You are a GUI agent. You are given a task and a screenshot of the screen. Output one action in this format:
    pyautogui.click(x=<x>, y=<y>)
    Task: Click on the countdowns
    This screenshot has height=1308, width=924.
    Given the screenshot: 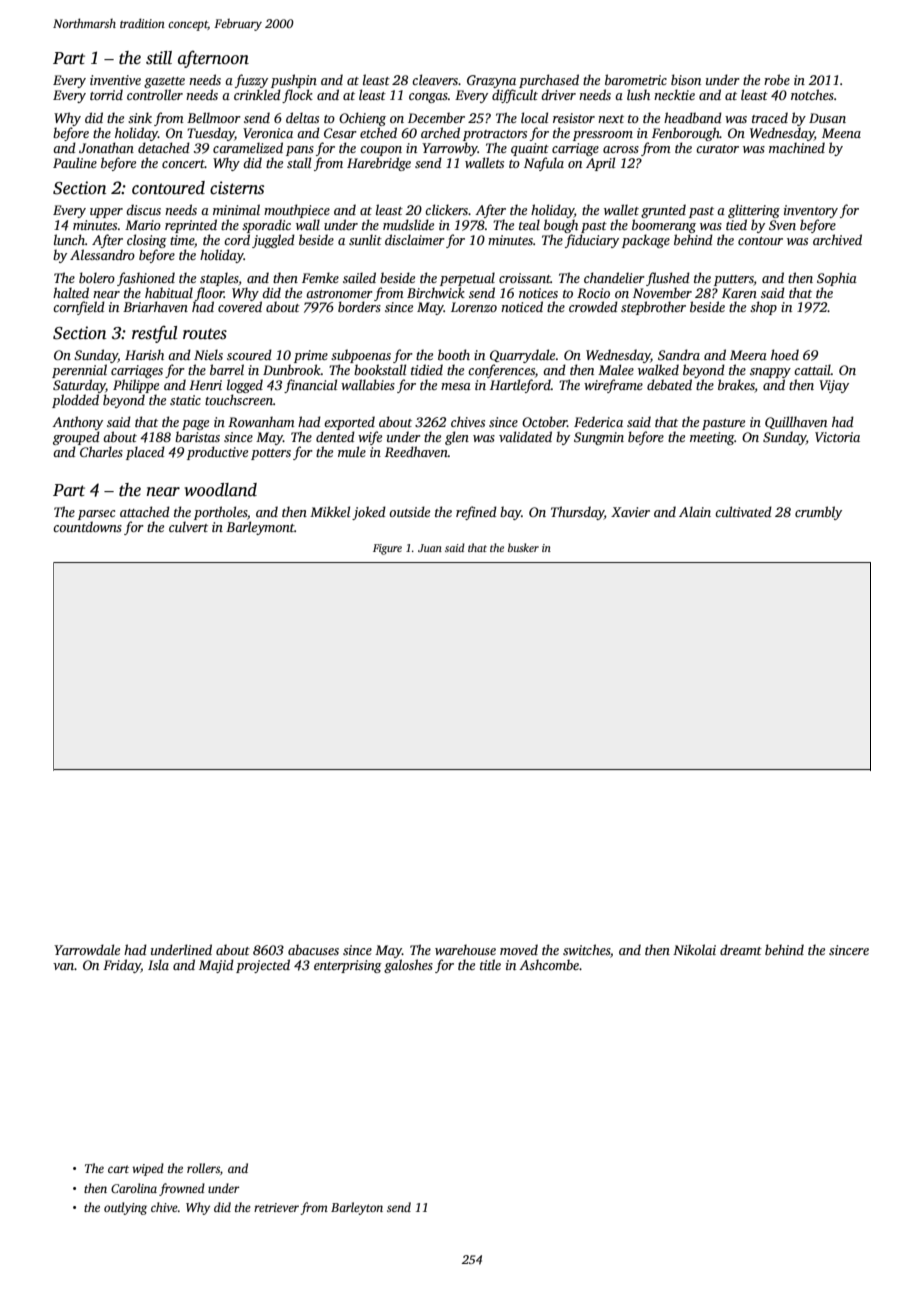 What is the action you would take?
    pyautogui.click(x=87, y=526)
